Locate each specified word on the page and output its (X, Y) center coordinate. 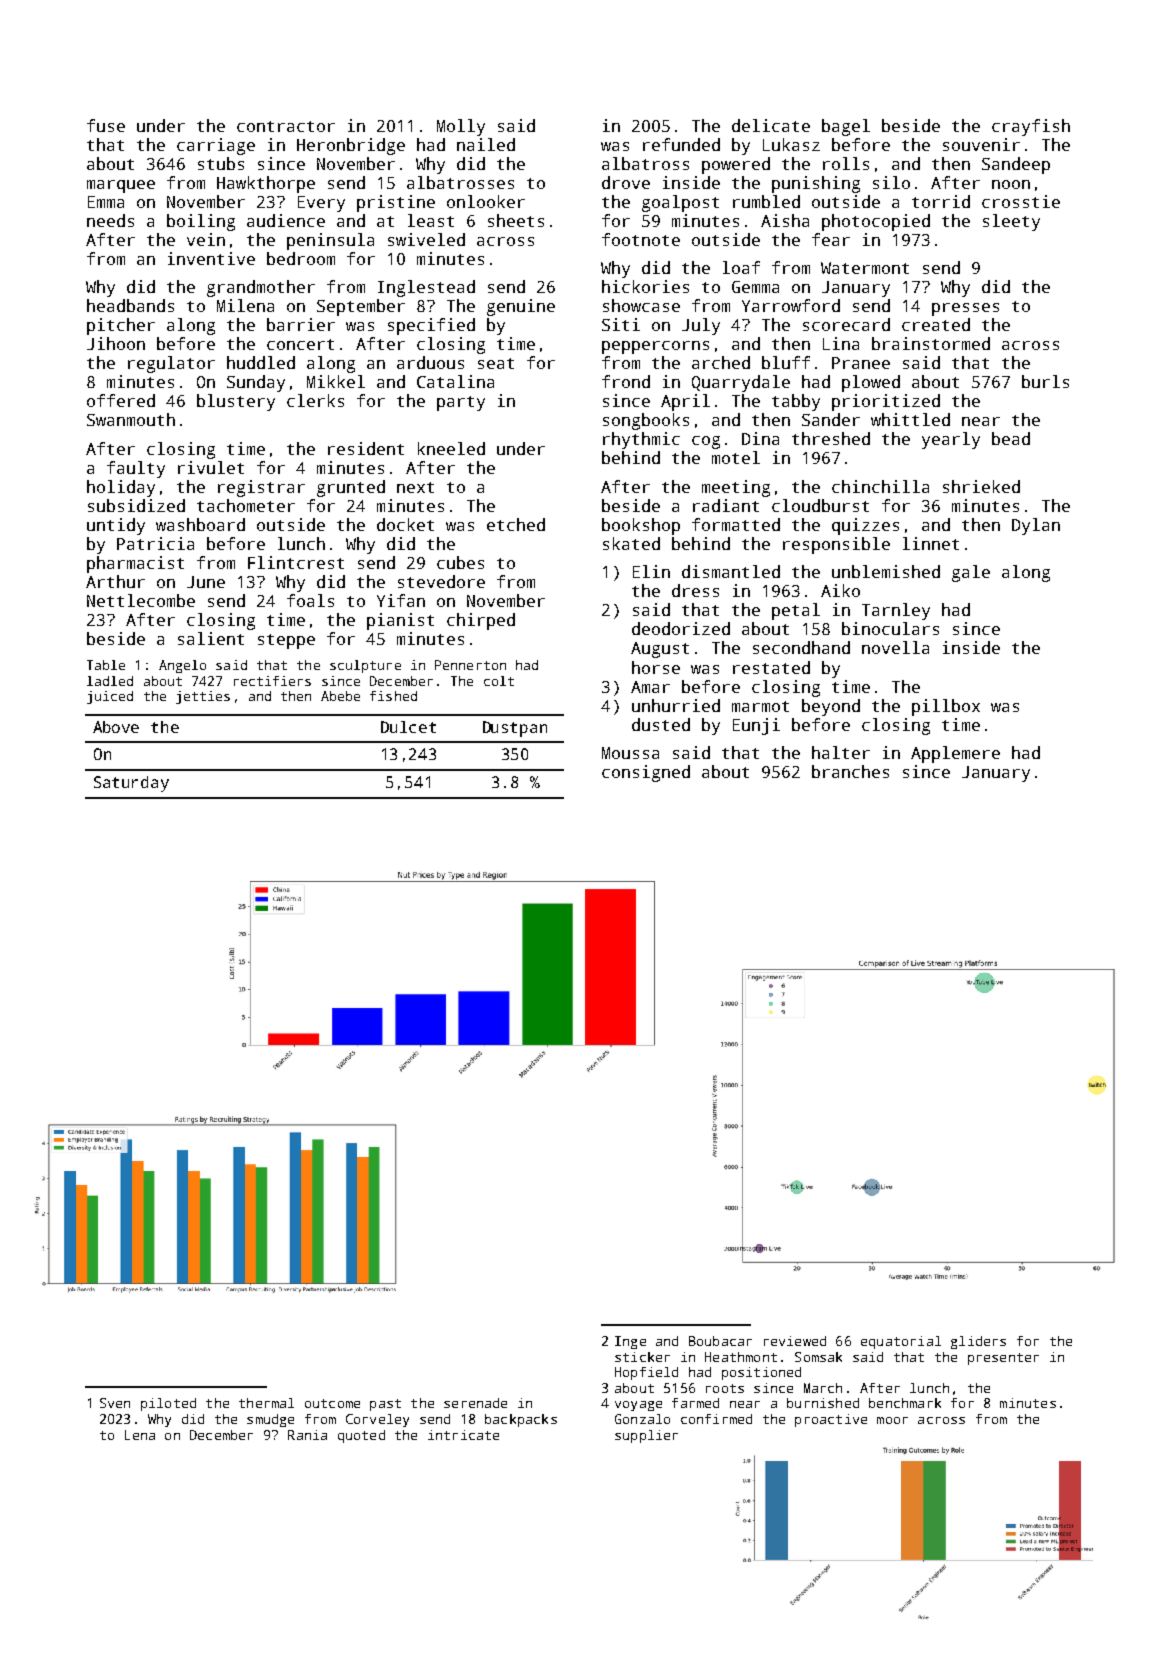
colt (499, 681)
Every (321, 204)
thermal (266, 1403)
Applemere (955, 754)
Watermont (865, 268)
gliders (978, 1342)
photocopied (876, 222)
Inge (630, 1342)
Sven (115, 1403)
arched (721, 362)
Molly (461, 127)
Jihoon (116, 343)
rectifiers (272, 681)
